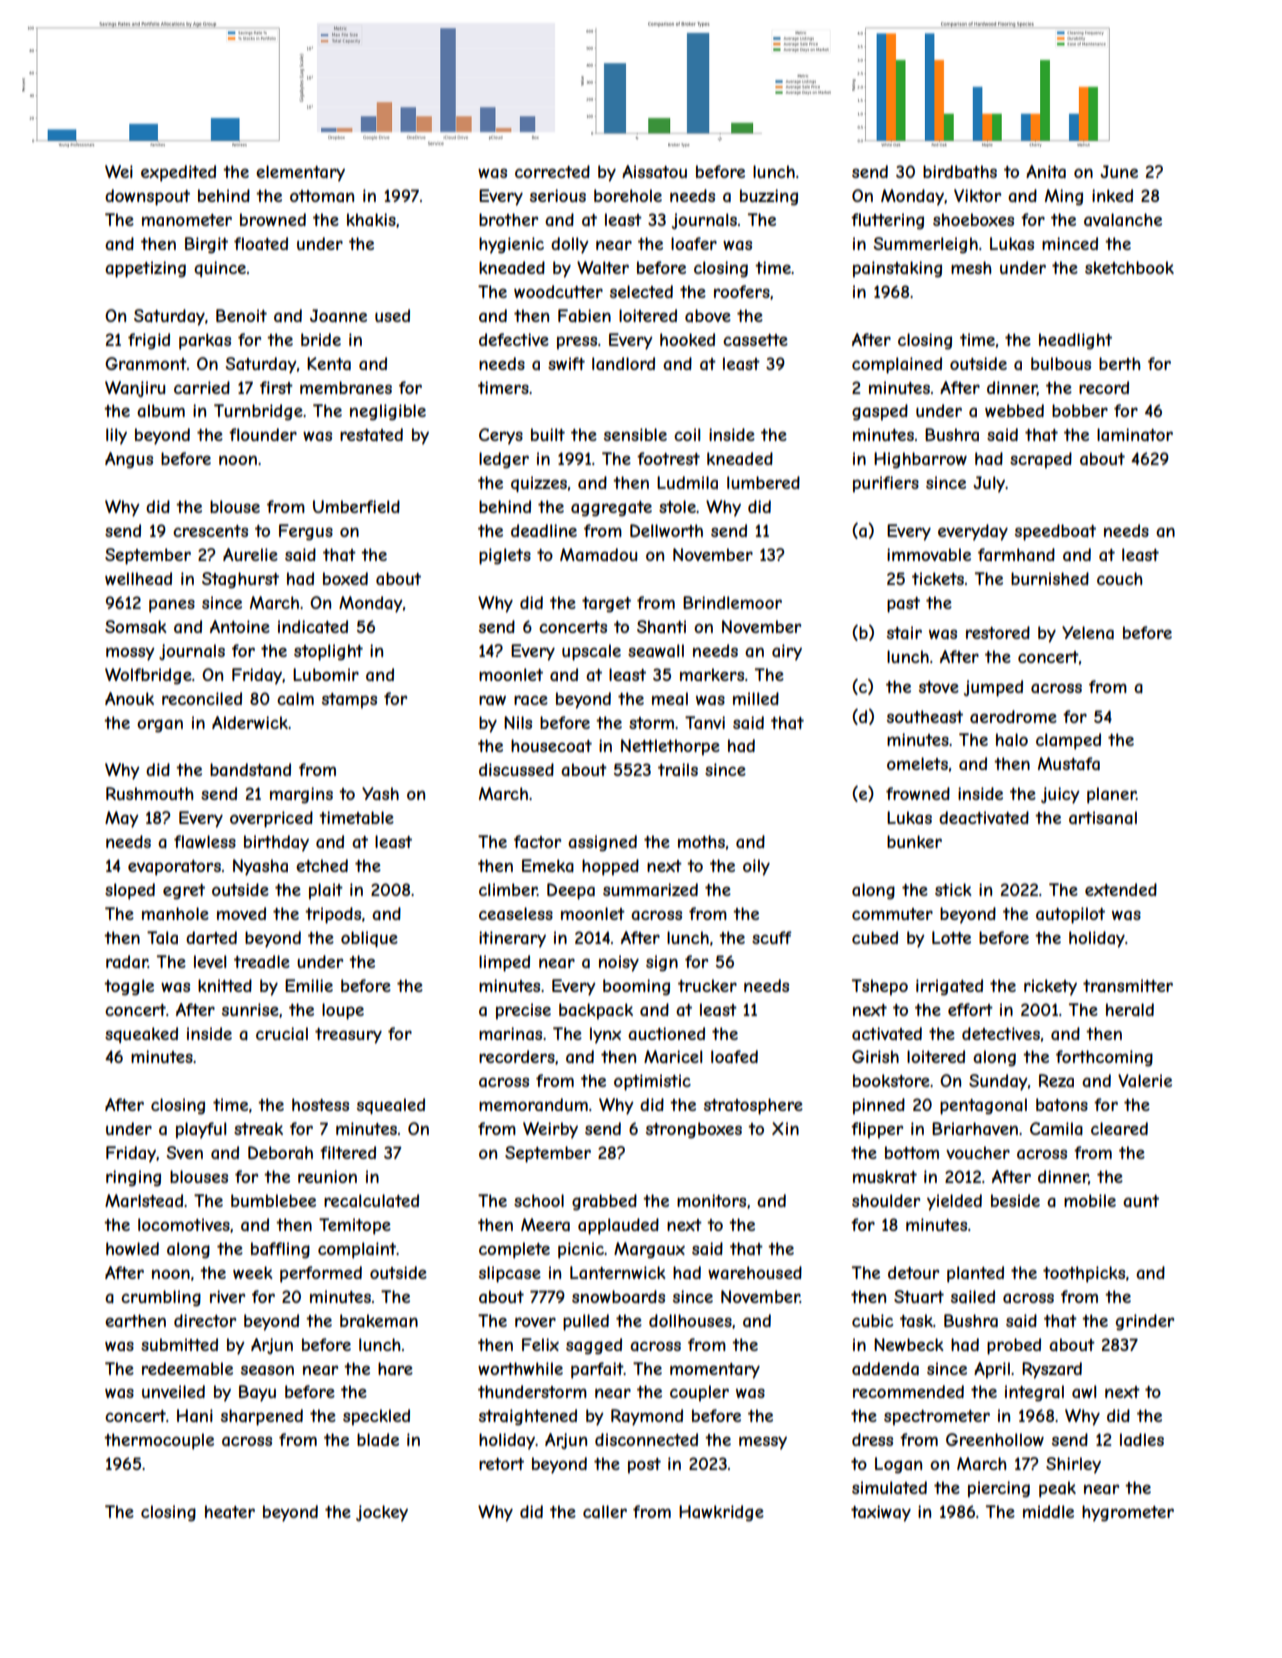 This page has width=1282, height=1658. I want to click on restored, so click(998, 632).
